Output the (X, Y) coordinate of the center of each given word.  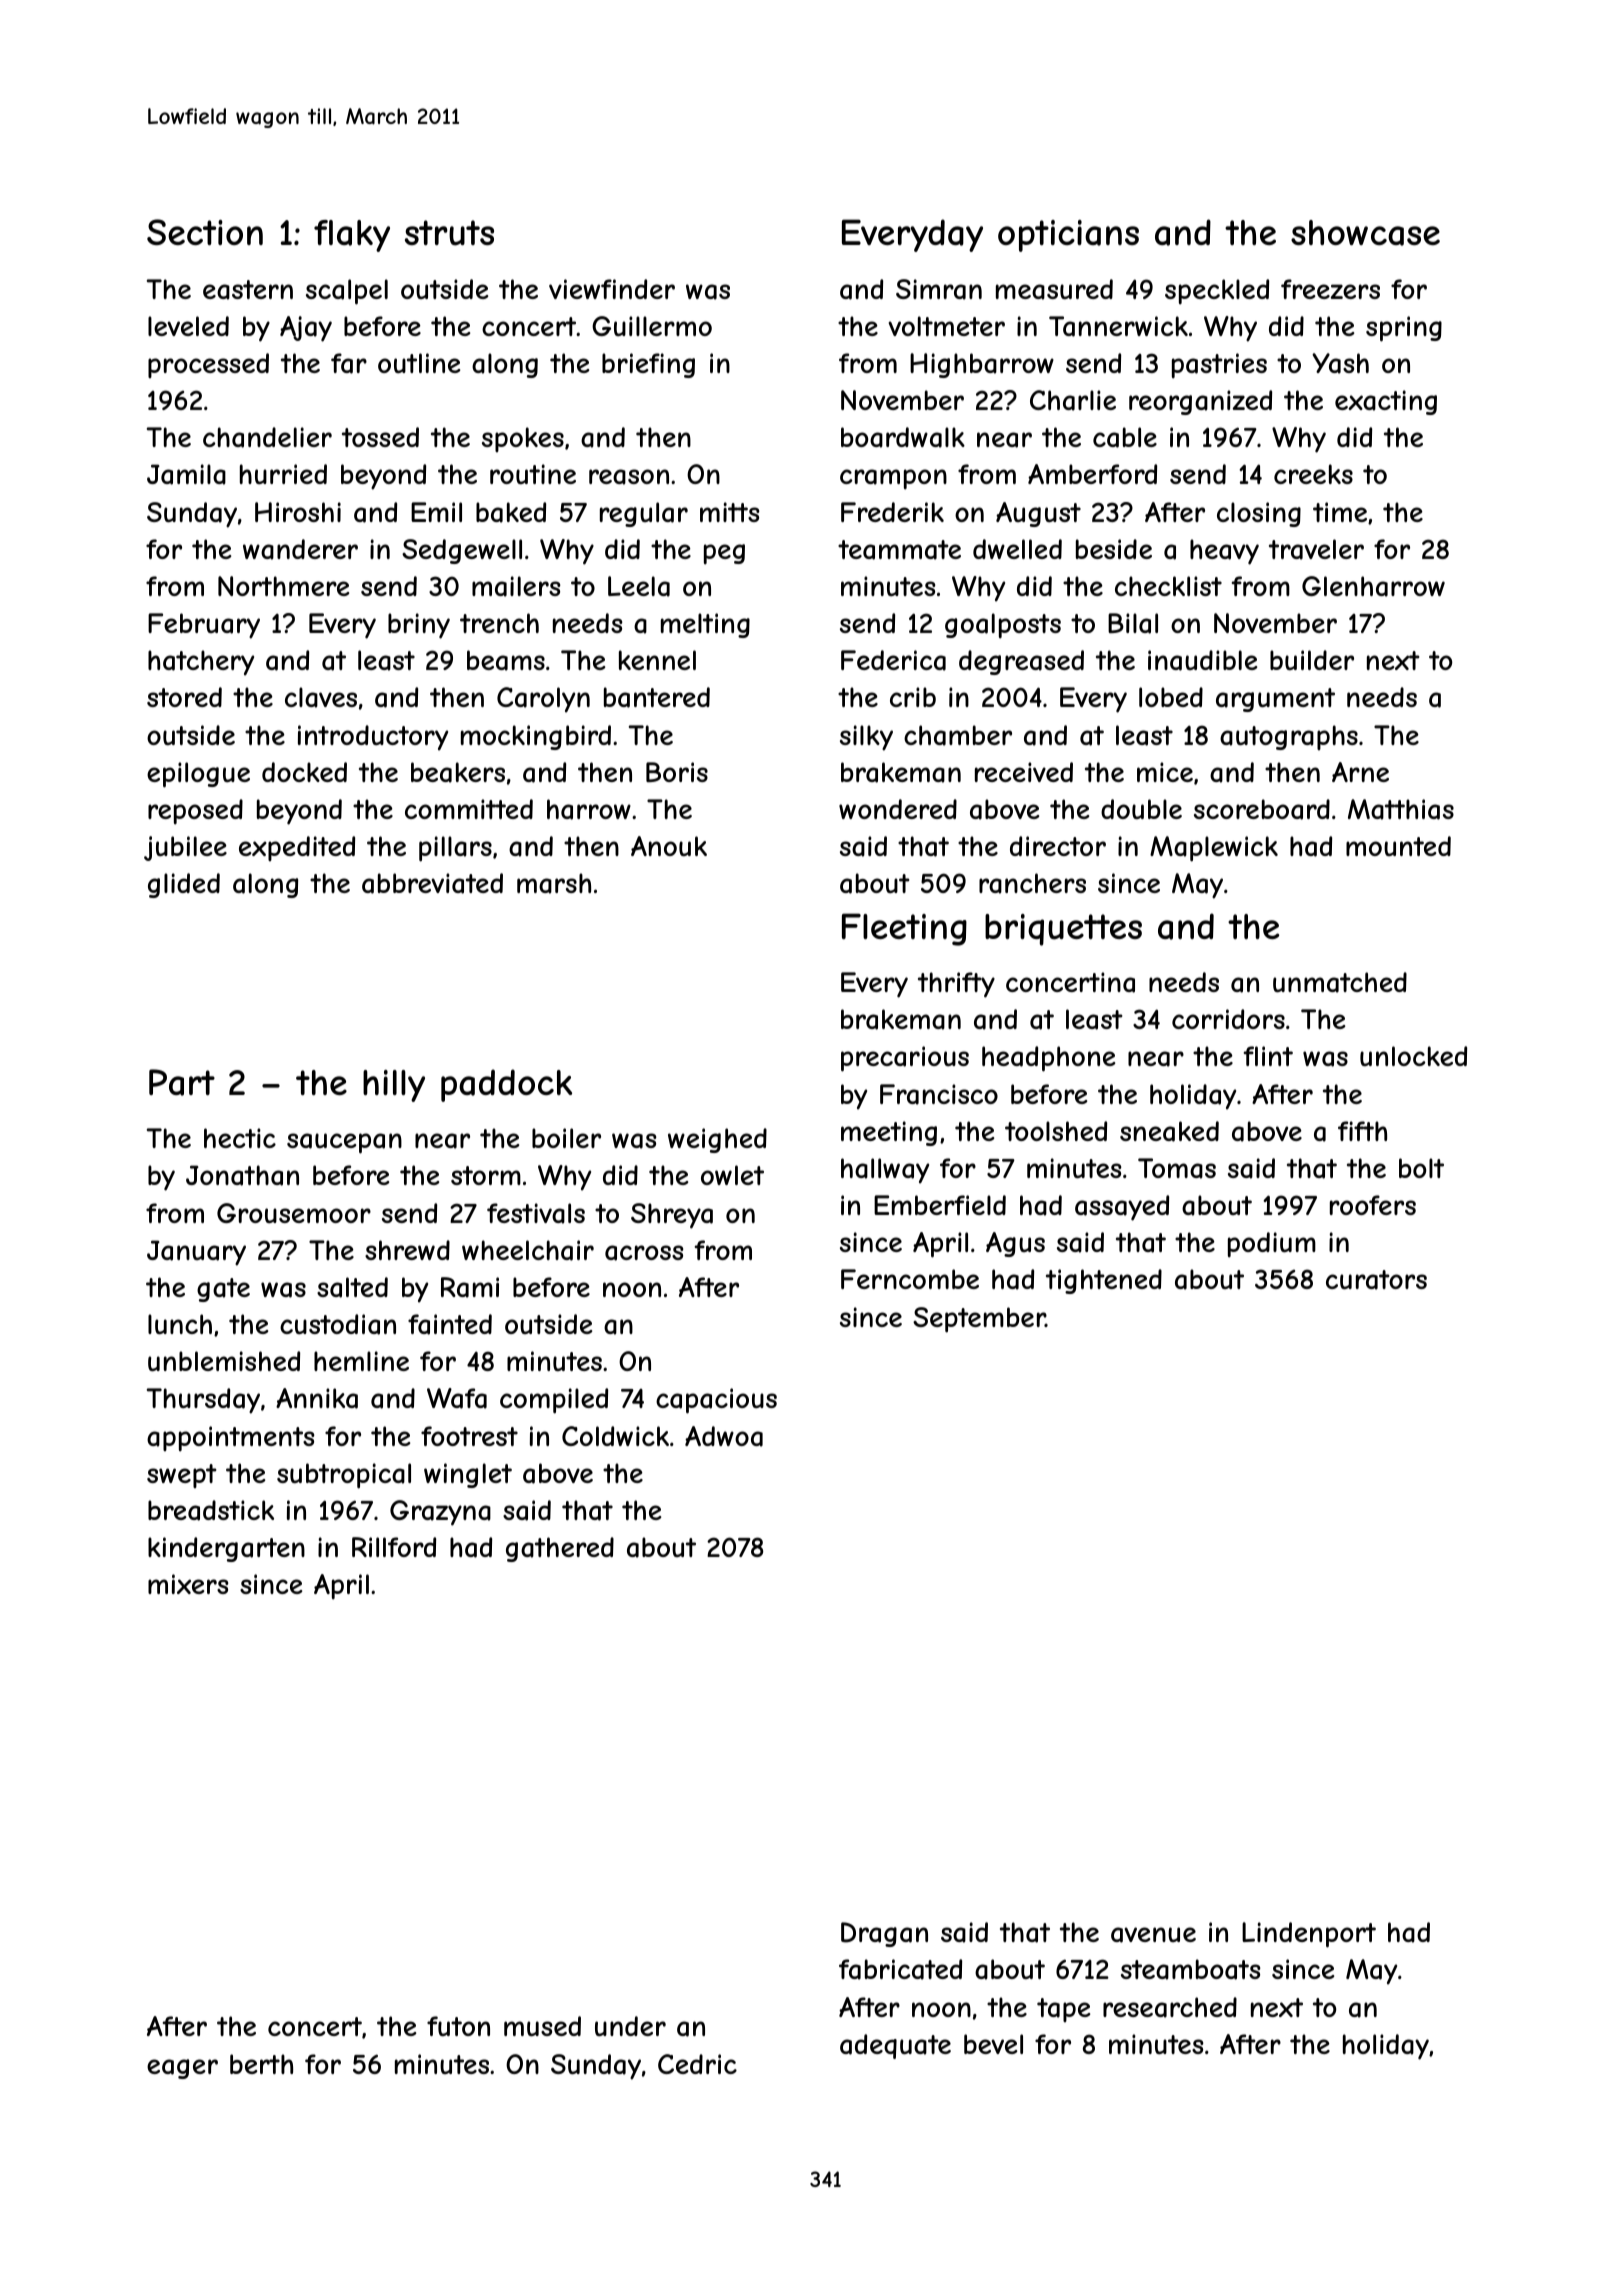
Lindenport (1309, 1935)
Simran (939, 289)
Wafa (457, 1398)
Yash (1340, 363)
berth (261, 2064)
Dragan (884, 1934)
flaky (352, 236)
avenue (1153, 1935)
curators (1376, 1280)
